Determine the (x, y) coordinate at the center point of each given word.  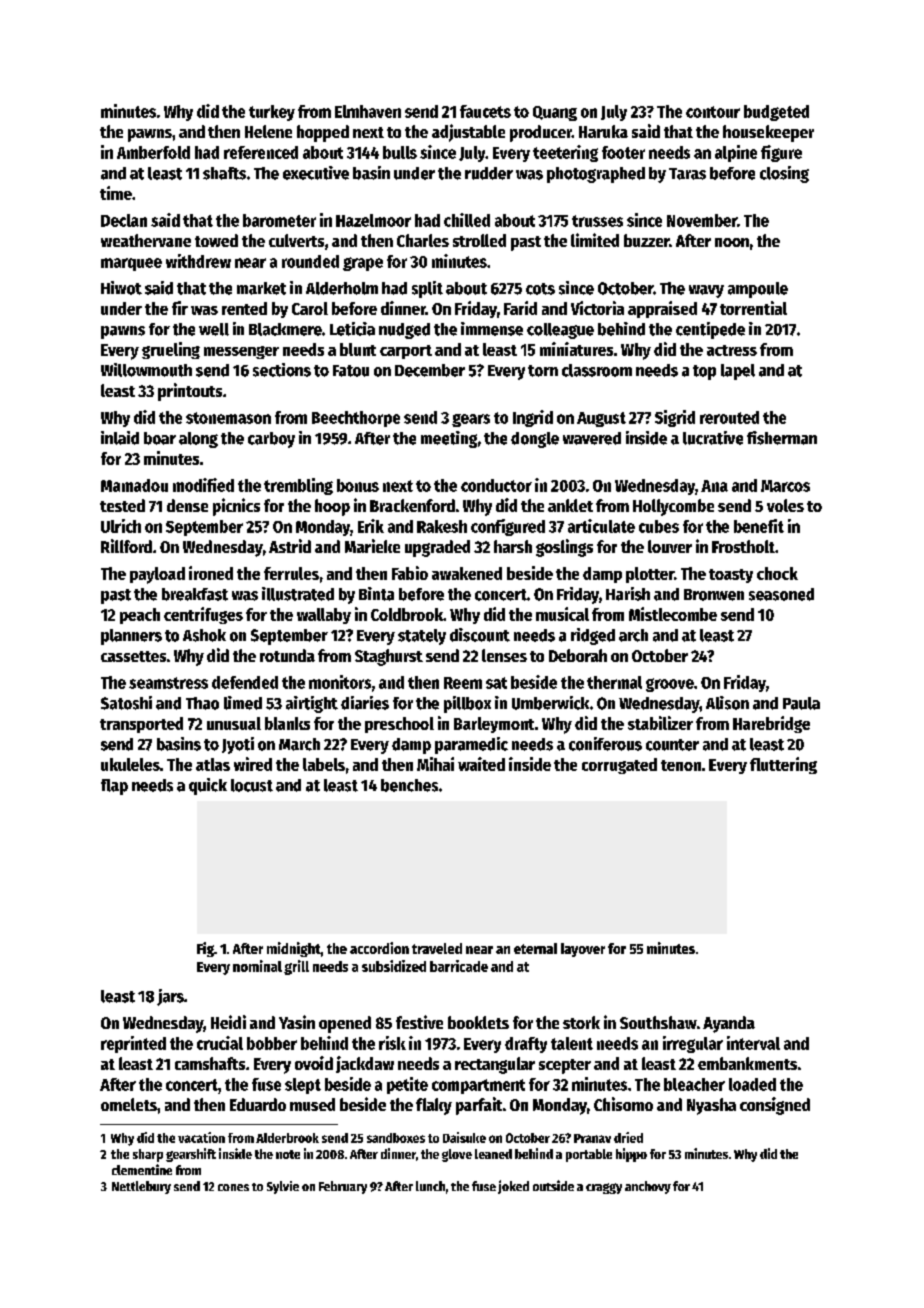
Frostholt (743, 546)
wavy (706, 291)
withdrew (198, 261)
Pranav (592, 1138)
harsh (513, 546)
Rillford (126, 546)
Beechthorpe (356, 419)
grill (296, 967)
